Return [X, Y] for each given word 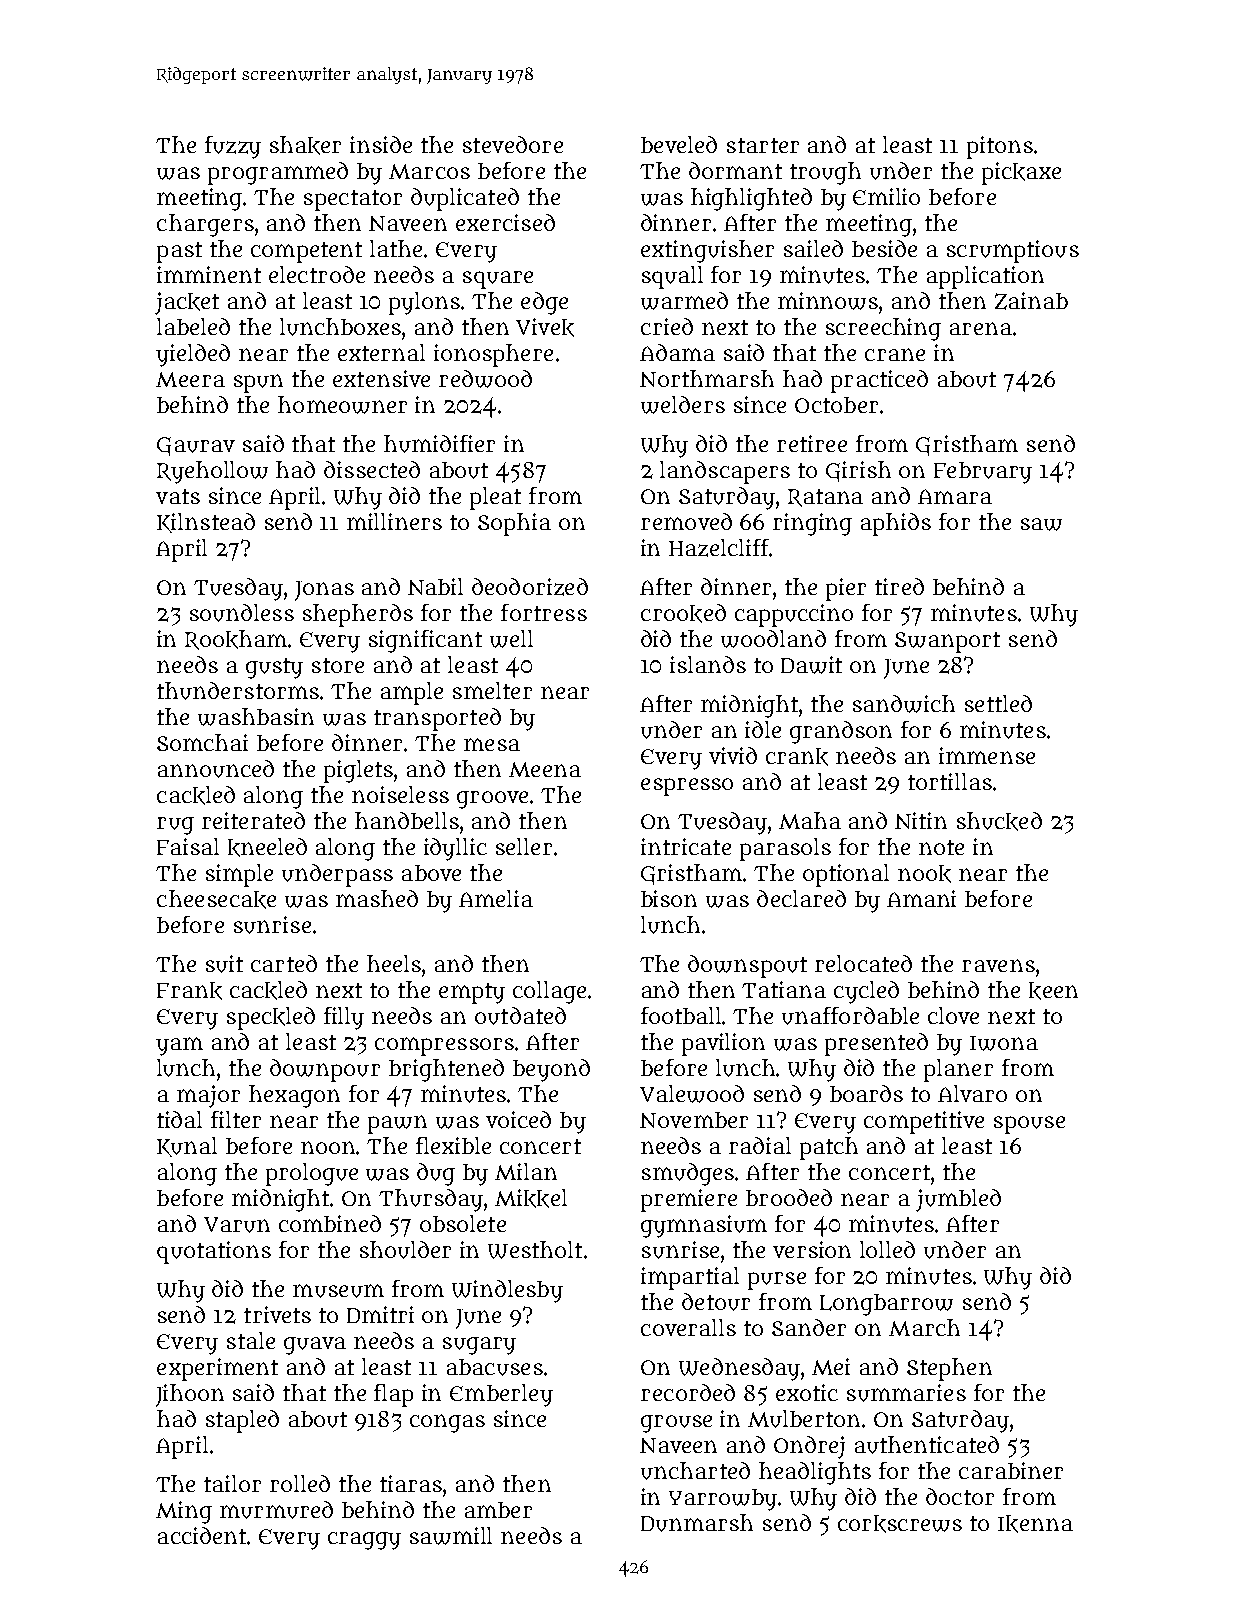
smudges [688, 1174]
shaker [305, 145]
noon [328, 1147]
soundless [242, 613]
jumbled [958, 1200]
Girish [858, 471]
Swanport [947, 642]
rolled [300, 1483]
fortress [544, 612]
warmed [684, 301]
